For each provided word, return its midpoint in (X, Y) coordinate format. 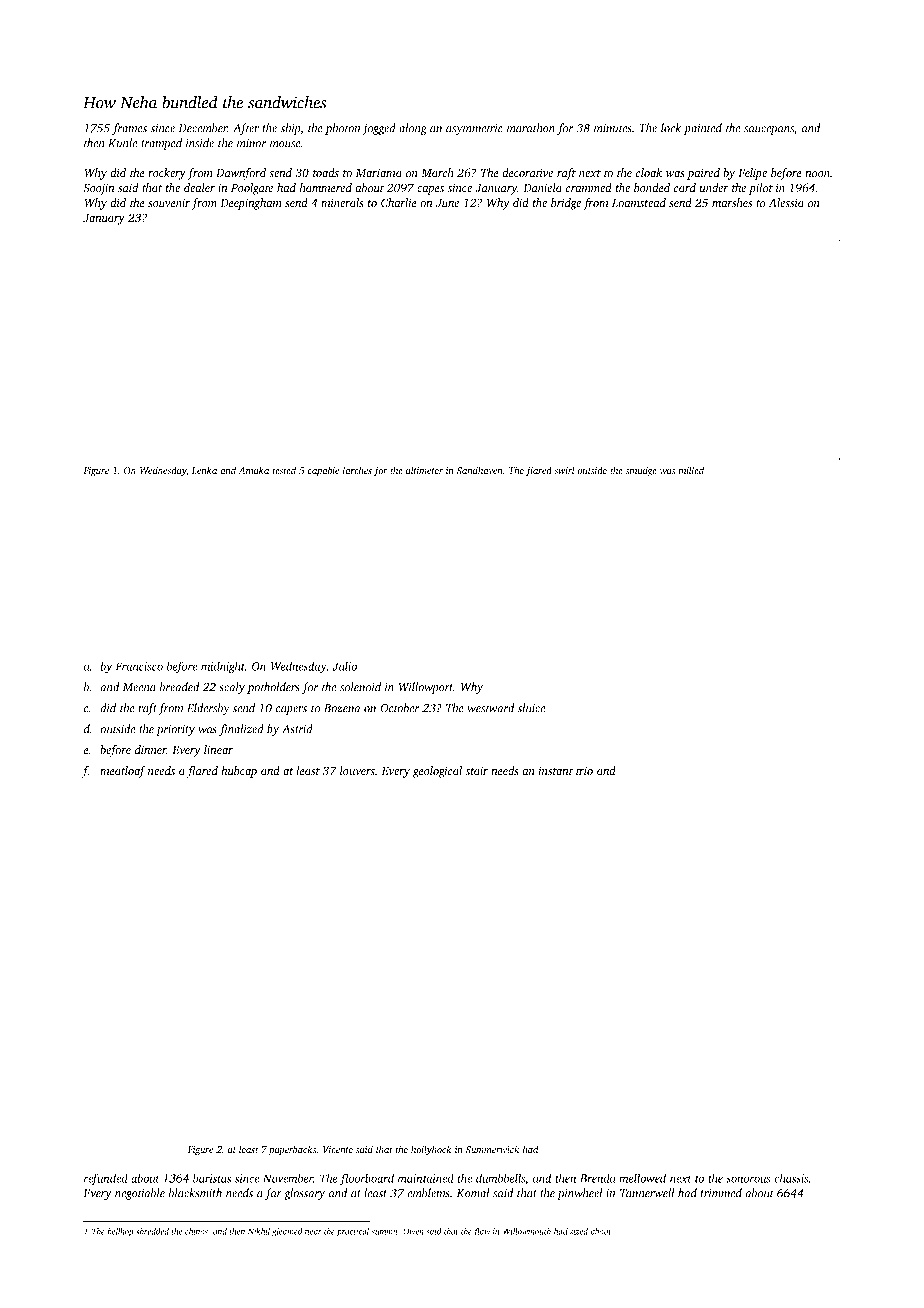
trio (584, 771)
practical (353, 1232)
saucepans (769, 130)
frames (129, 129)
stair (477, 771)
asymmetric (474, 129)
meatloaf (123, 772)
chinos (196, 1231)
